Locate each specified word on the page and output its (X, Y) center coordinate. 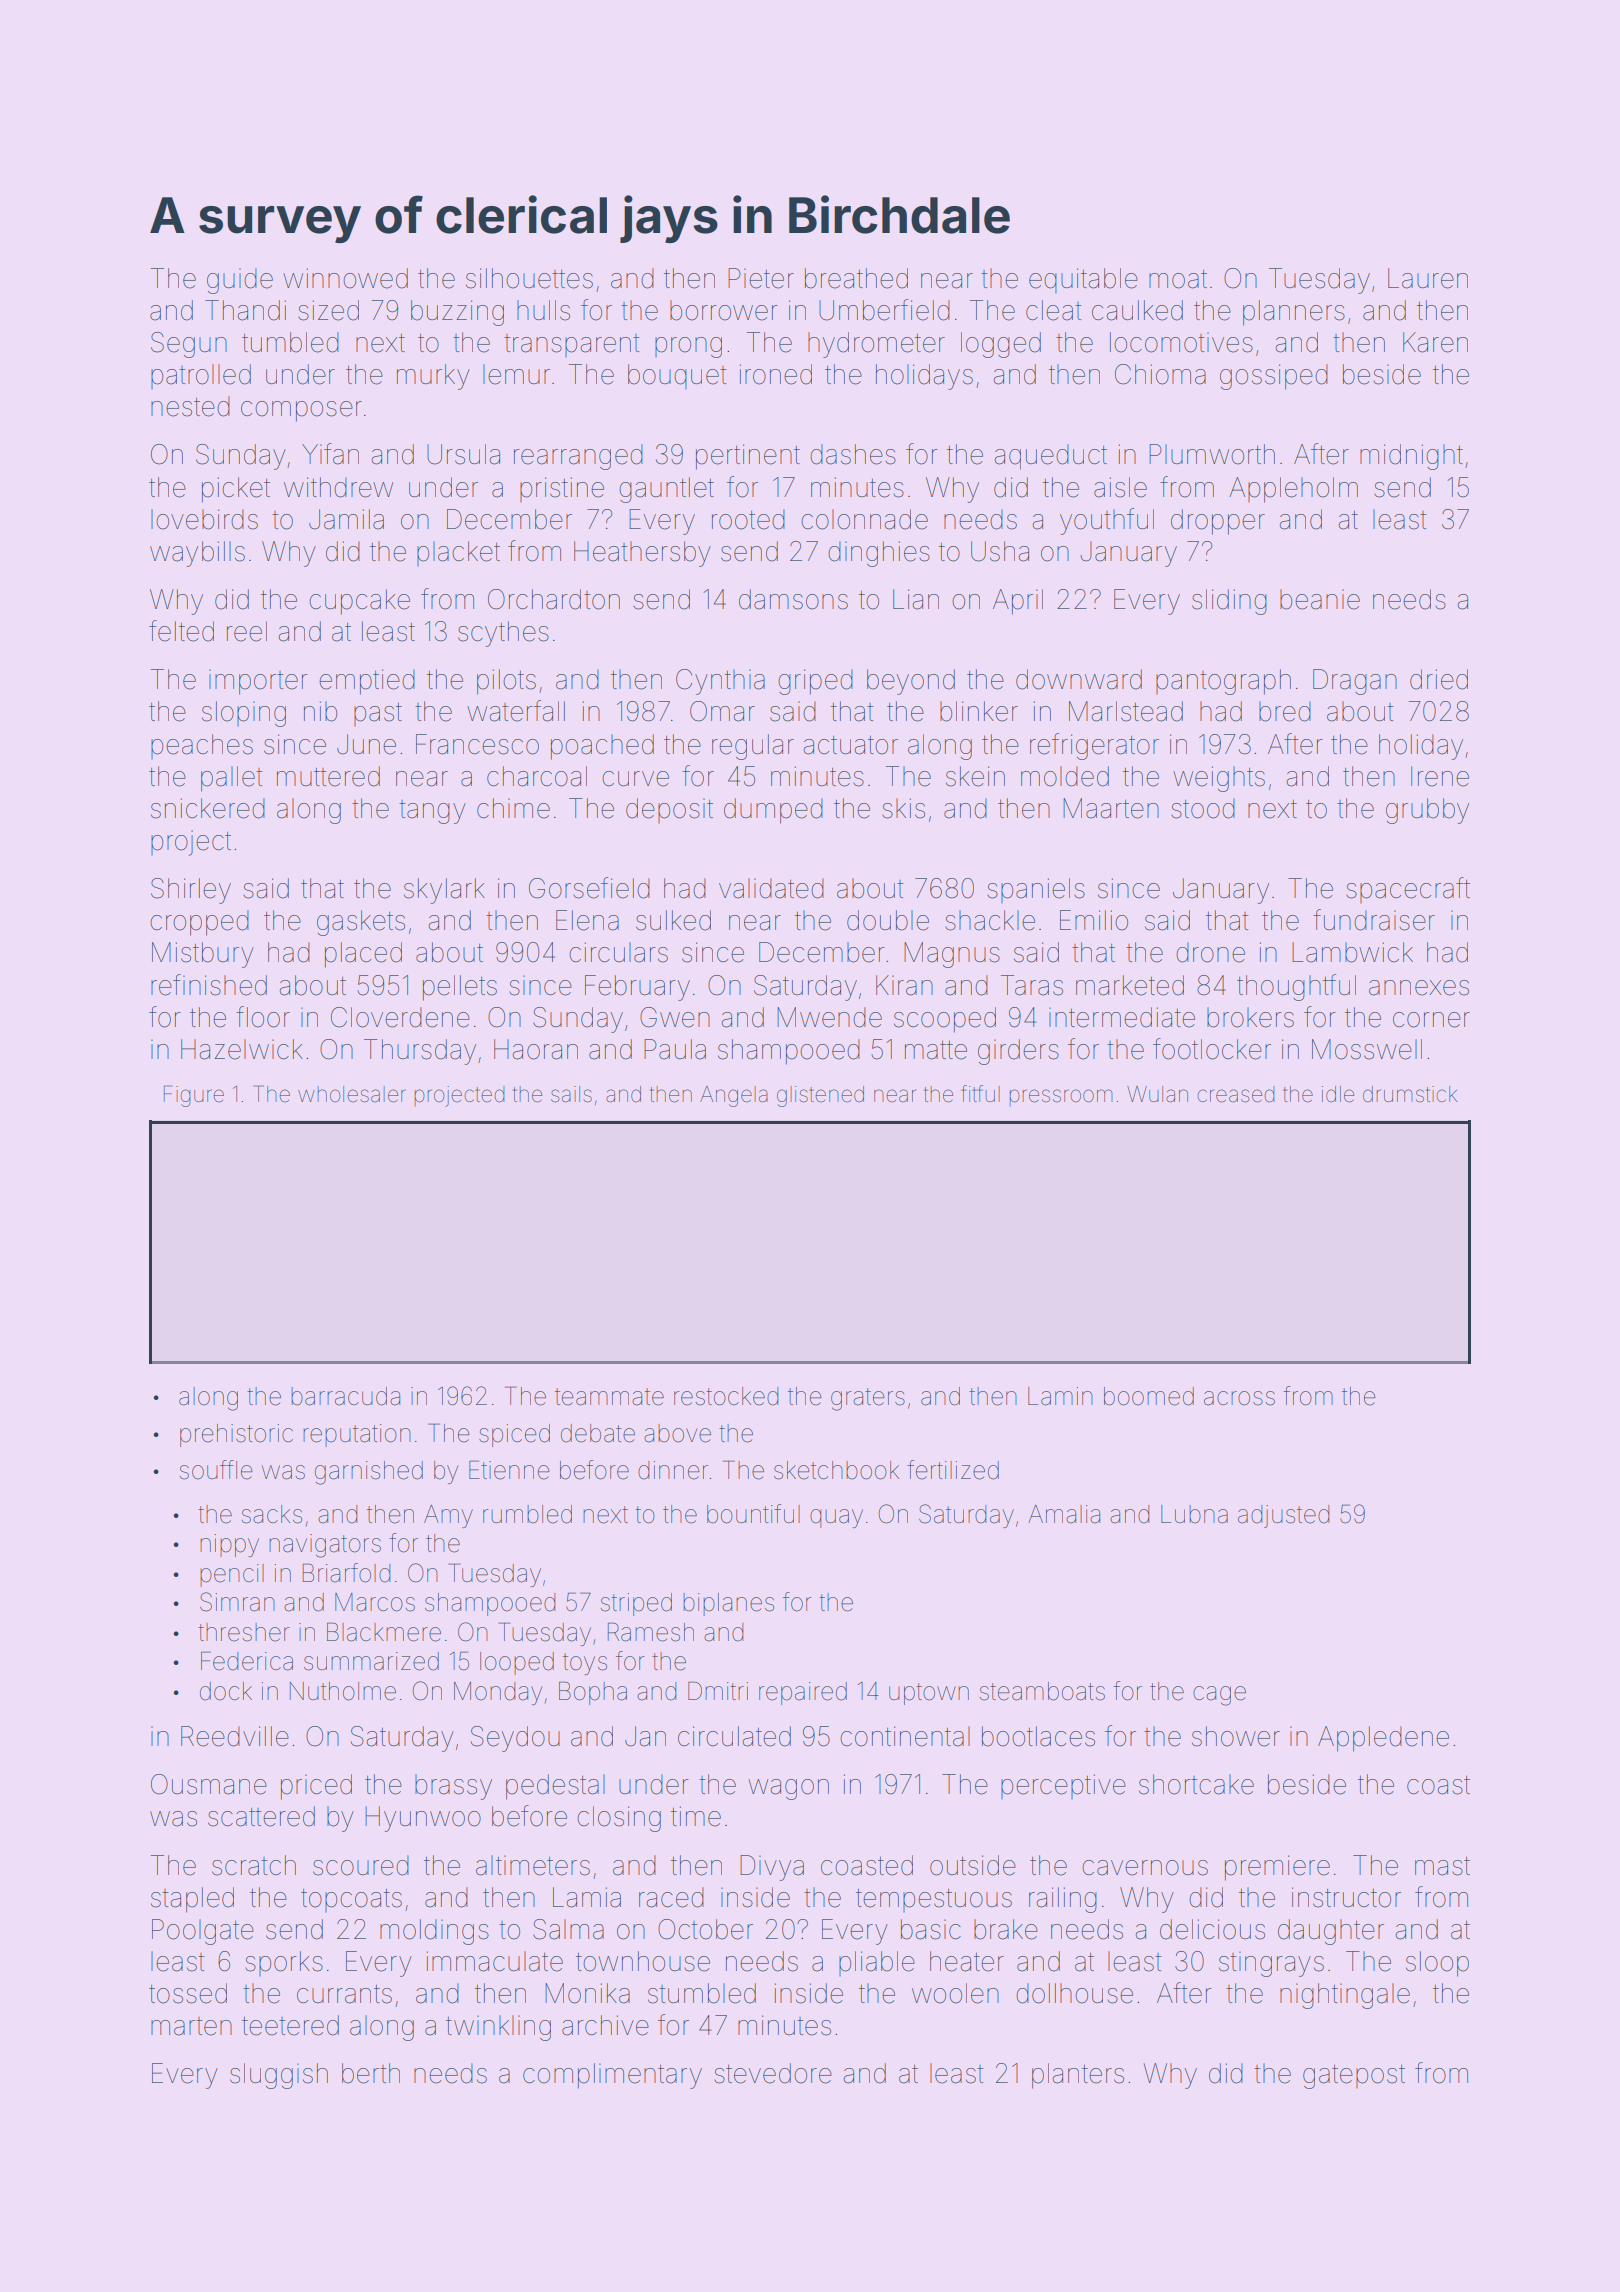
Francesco (477, 744)
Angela (734, 1096)
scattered (261, 1816)
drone (1210, 952)
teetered (290, 2025)
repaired (803, 1693)
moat (1178, 279)
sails (571, 1094)
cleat (1054, 310)
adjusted (1284, 1516)
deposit (669, 810)
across (1239, 1398)
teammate (609, 1397)
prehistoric (236, 1435)
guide (240, 281)
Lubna (1194, 1514)
